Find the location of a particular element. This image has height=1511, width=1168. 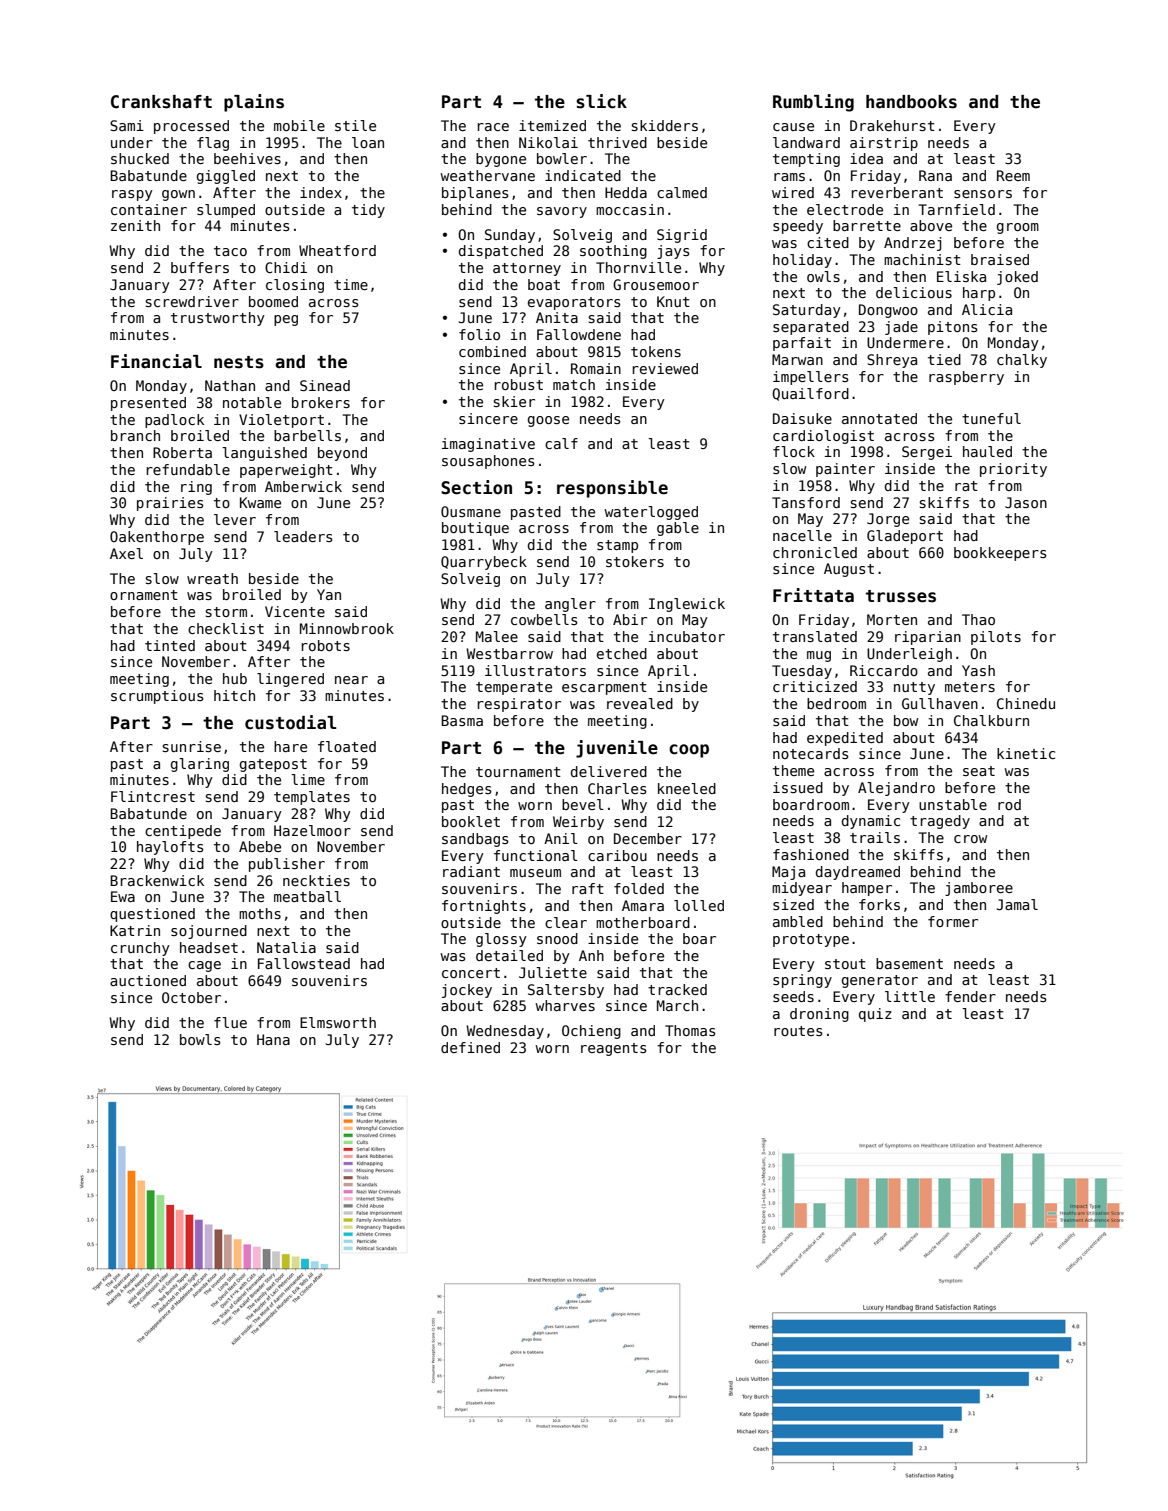

Brackenwick is located at coordinates (157, 880).
